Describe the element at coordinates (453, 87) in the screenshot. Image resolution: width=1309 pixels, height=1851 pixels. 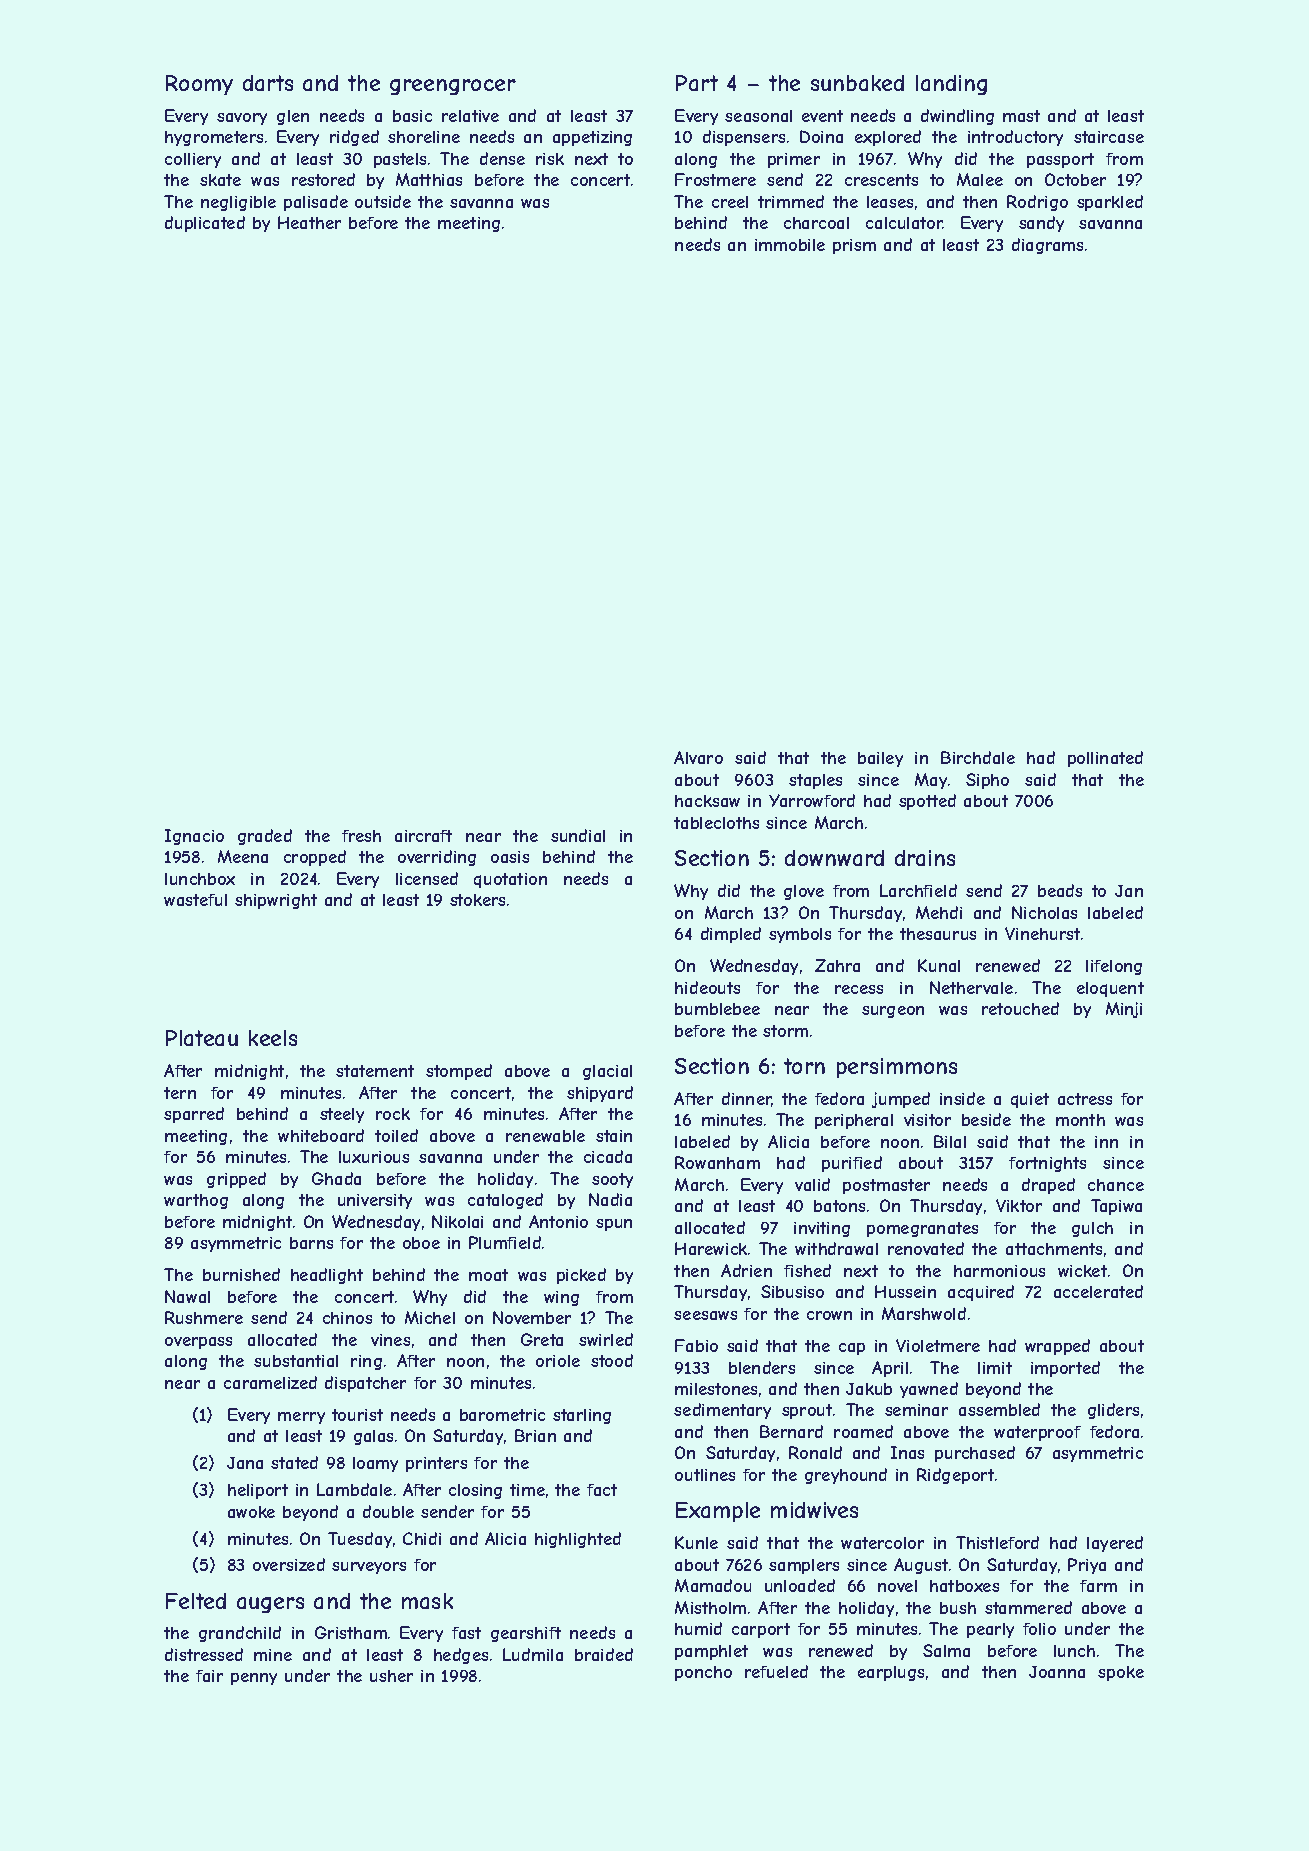
I see `greengrocer` at that location.
